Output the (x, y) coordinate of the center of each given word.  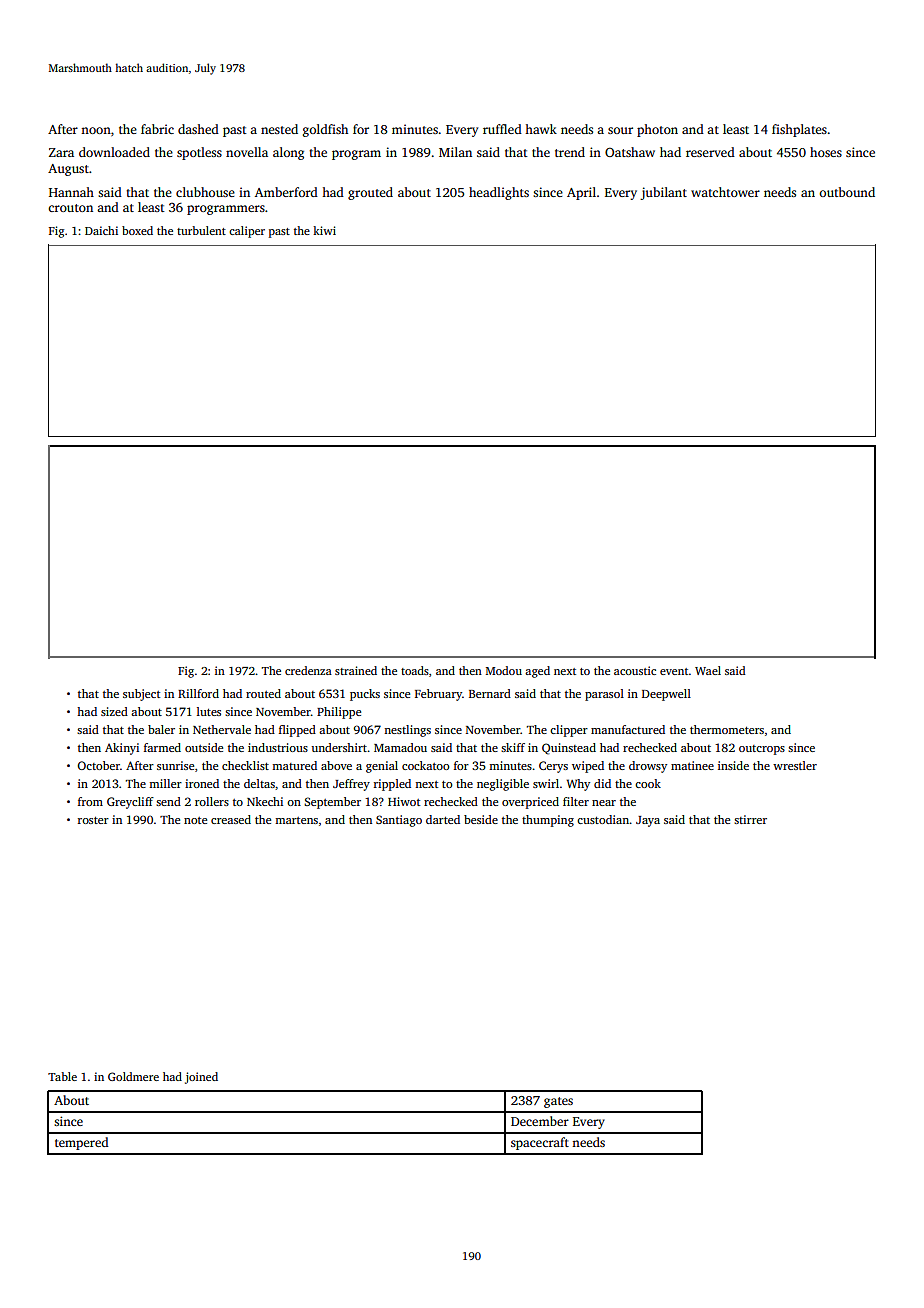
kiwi (324, 230)
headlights (499, 193)
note (195, 820)
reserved (710, 152)
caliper (247, 232)
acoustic (635, 670)
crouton (70, 208)
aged (537, 672)
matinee (692, 765)
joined (201, 1078)
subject (141, 695)
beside (481, 819)
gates (558, 1102)
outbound (847, 192)
